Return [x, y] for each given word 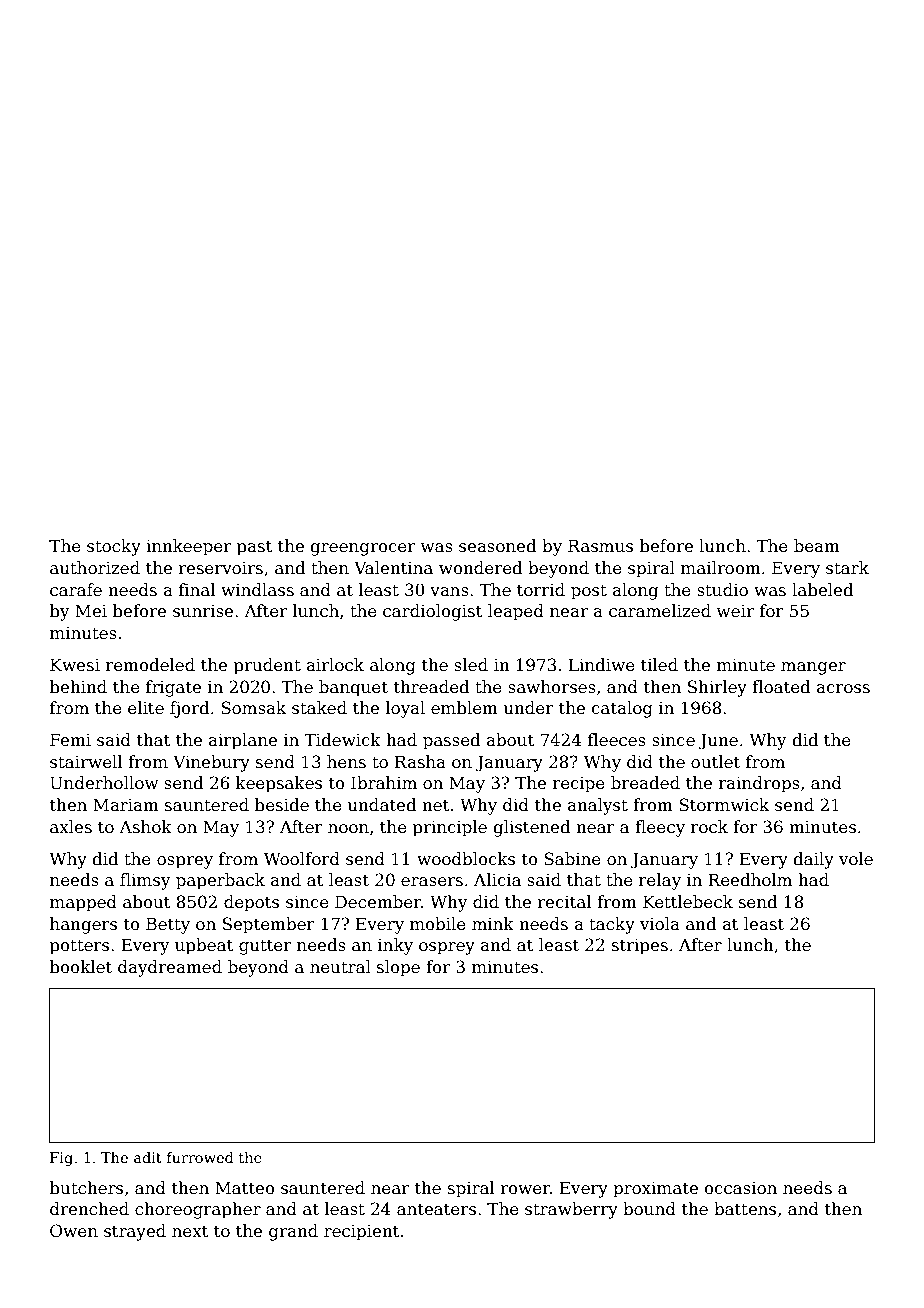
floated [781, 687]
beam [817, 546]
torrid [541, 590]
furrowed [200, 1157]
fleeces [617, 740]
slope [398, 968]
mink [493, 923]
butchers [86, 1188]
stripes [640, 947]
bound [649, 1209]
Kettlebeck [688, 902]
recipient [362, 1233]
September [269, 925]
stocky [114, 547]
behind [78, 687]
